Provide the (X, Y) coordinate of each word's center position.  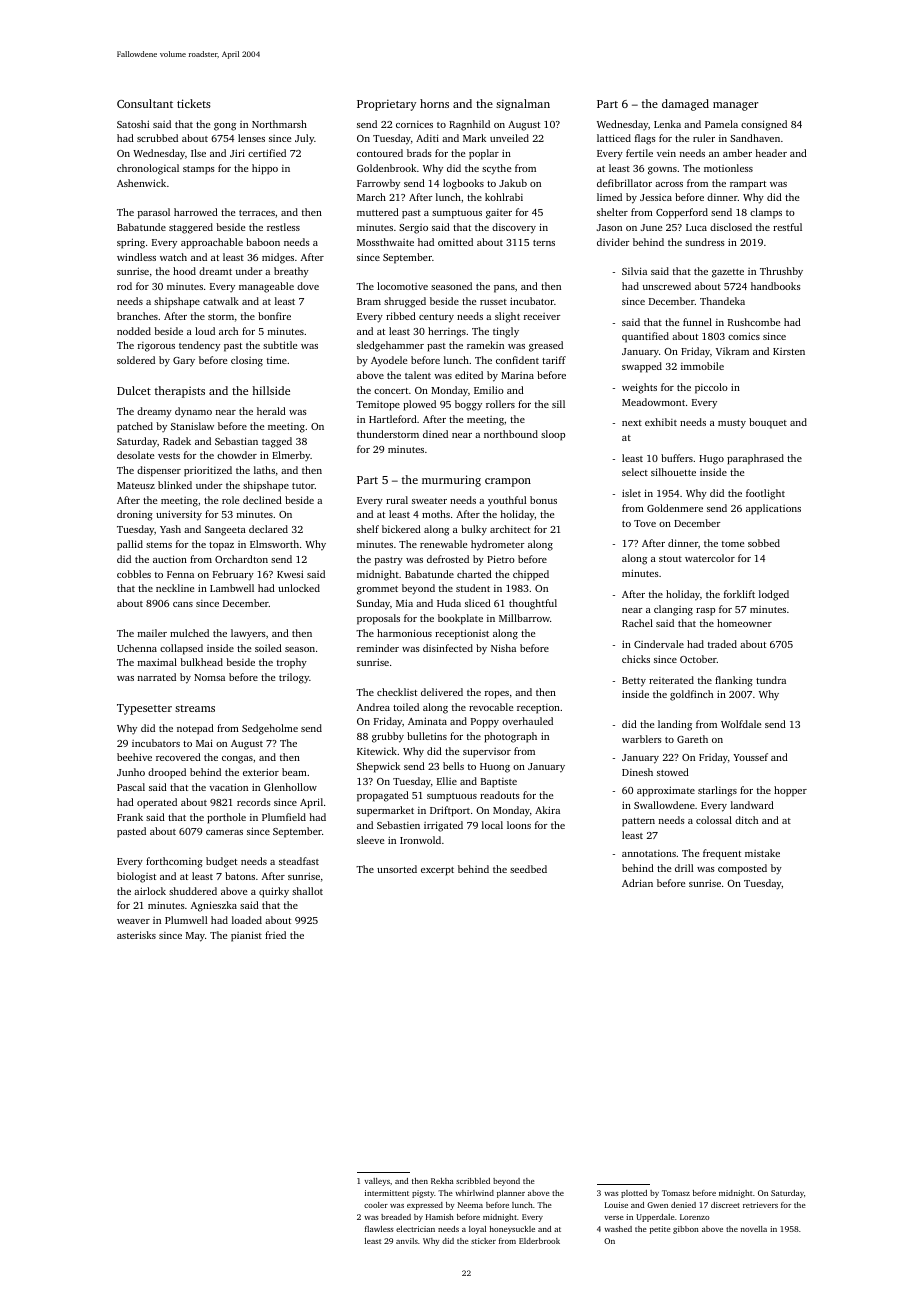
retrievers (760, 1205)
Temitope (378, 406)
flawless (379, 1229)
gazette (728, 273)
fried (275, 935)
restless (283, 227)
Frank (130, 817)
